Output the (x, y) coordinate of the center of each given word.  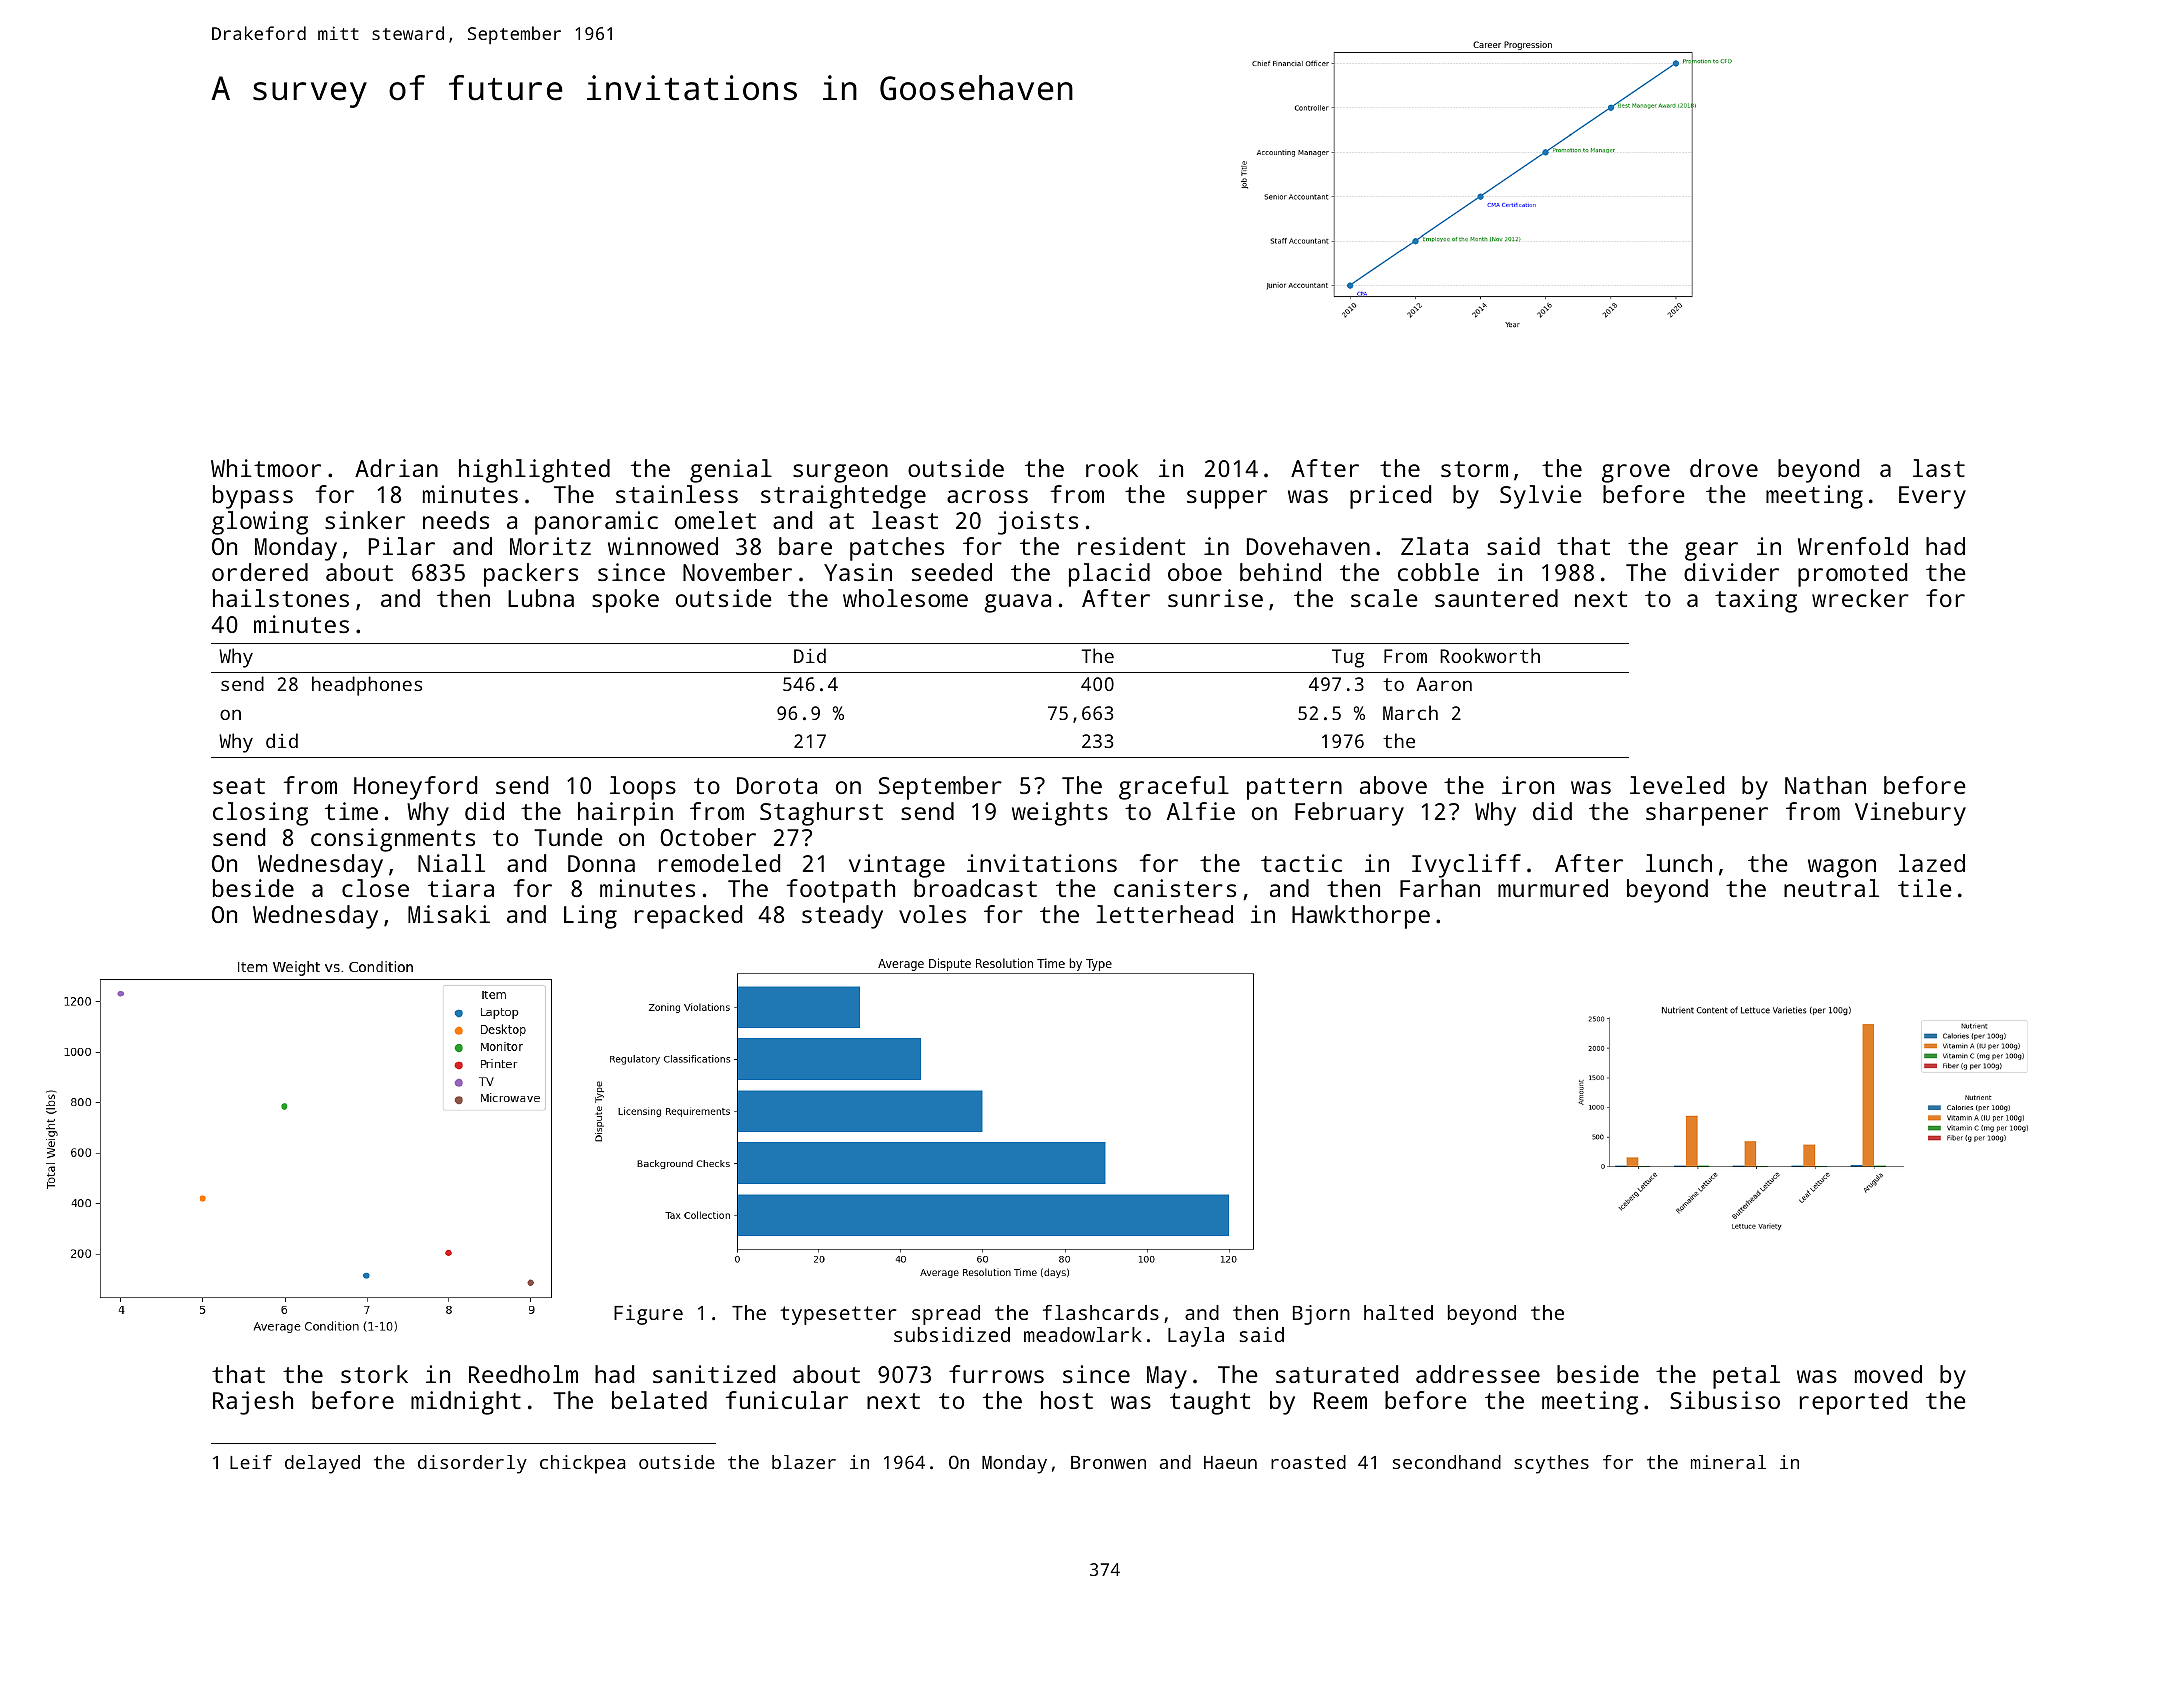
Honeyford (415, 788)
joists (1038, 523)
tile (1925, 888)
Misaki (449, 914)
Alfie (1201, 811)
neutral (1831, 888)
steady (842, 917)
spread (946, 1315)
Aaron (1444, 684)
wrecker (1860, 598)
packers (531, 575)
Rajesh (253, 1403)
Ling (590, 917)
